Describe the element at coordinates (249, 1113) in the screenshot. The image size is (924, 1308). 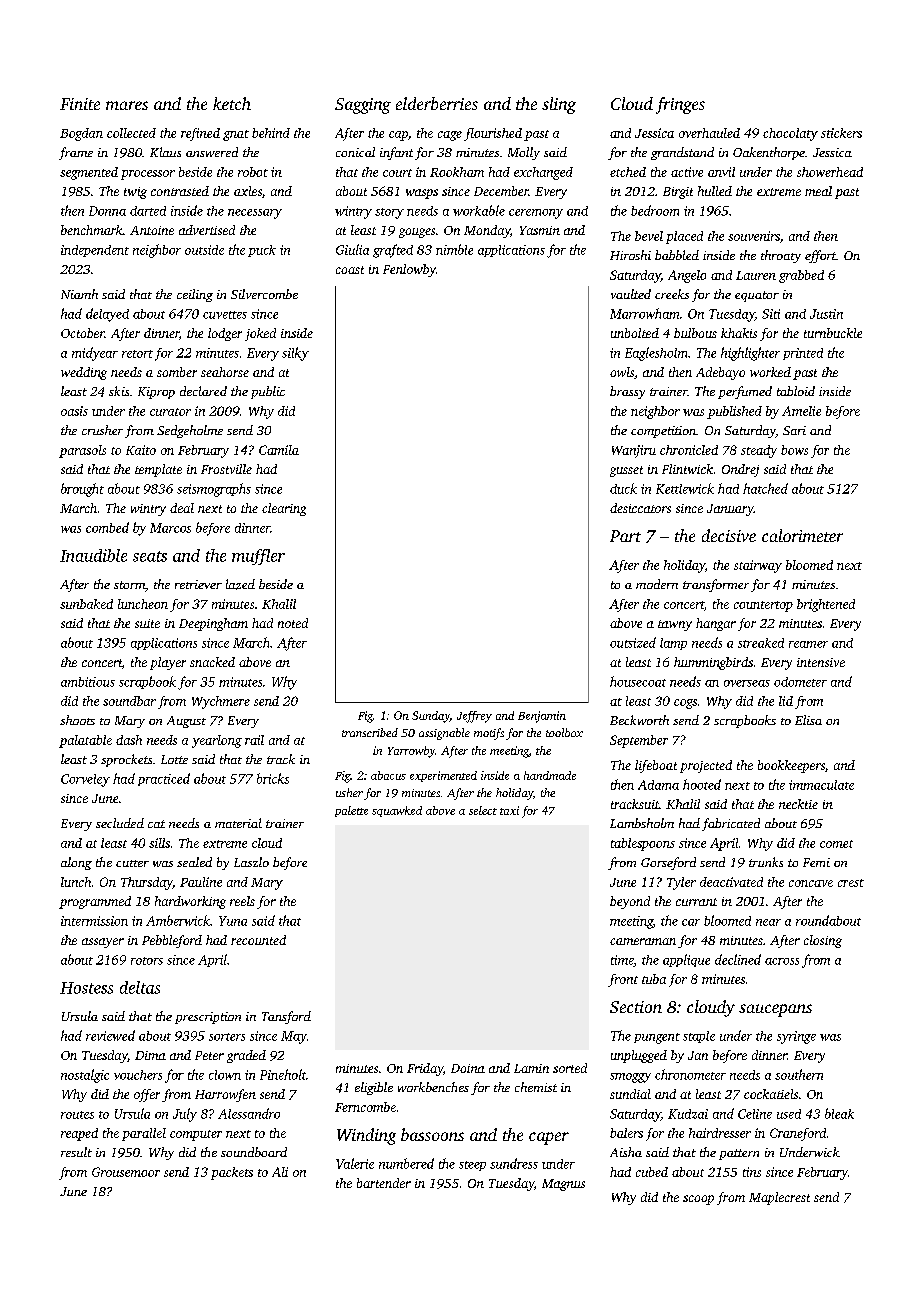
I see `Alessandro` at that location.
